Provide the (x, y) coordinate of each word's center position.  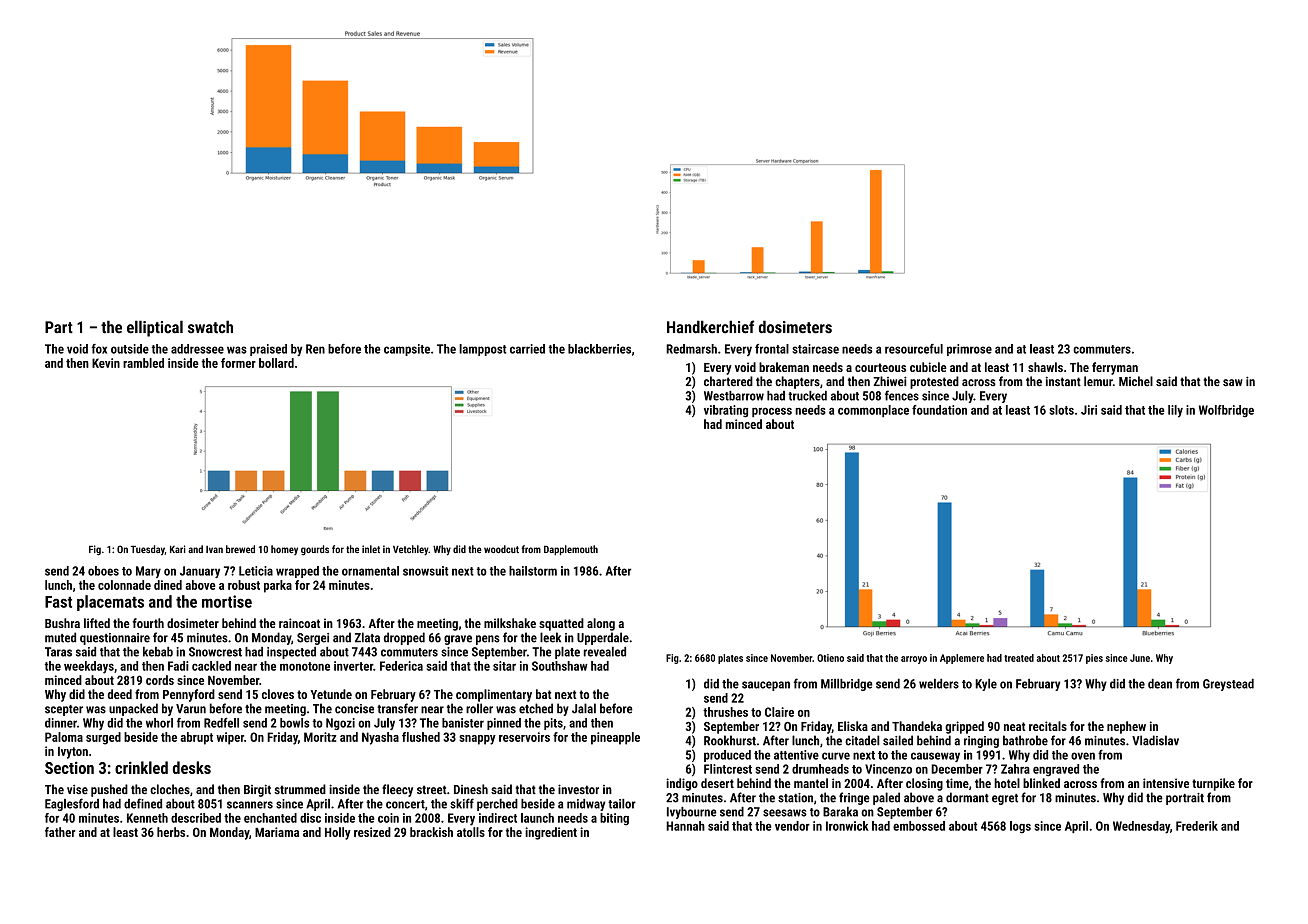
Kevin (106, 363)
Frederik (1197, 826)
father (60, 832)
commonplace (873, 411)
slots (1061, 410)
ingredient (551, 833)
